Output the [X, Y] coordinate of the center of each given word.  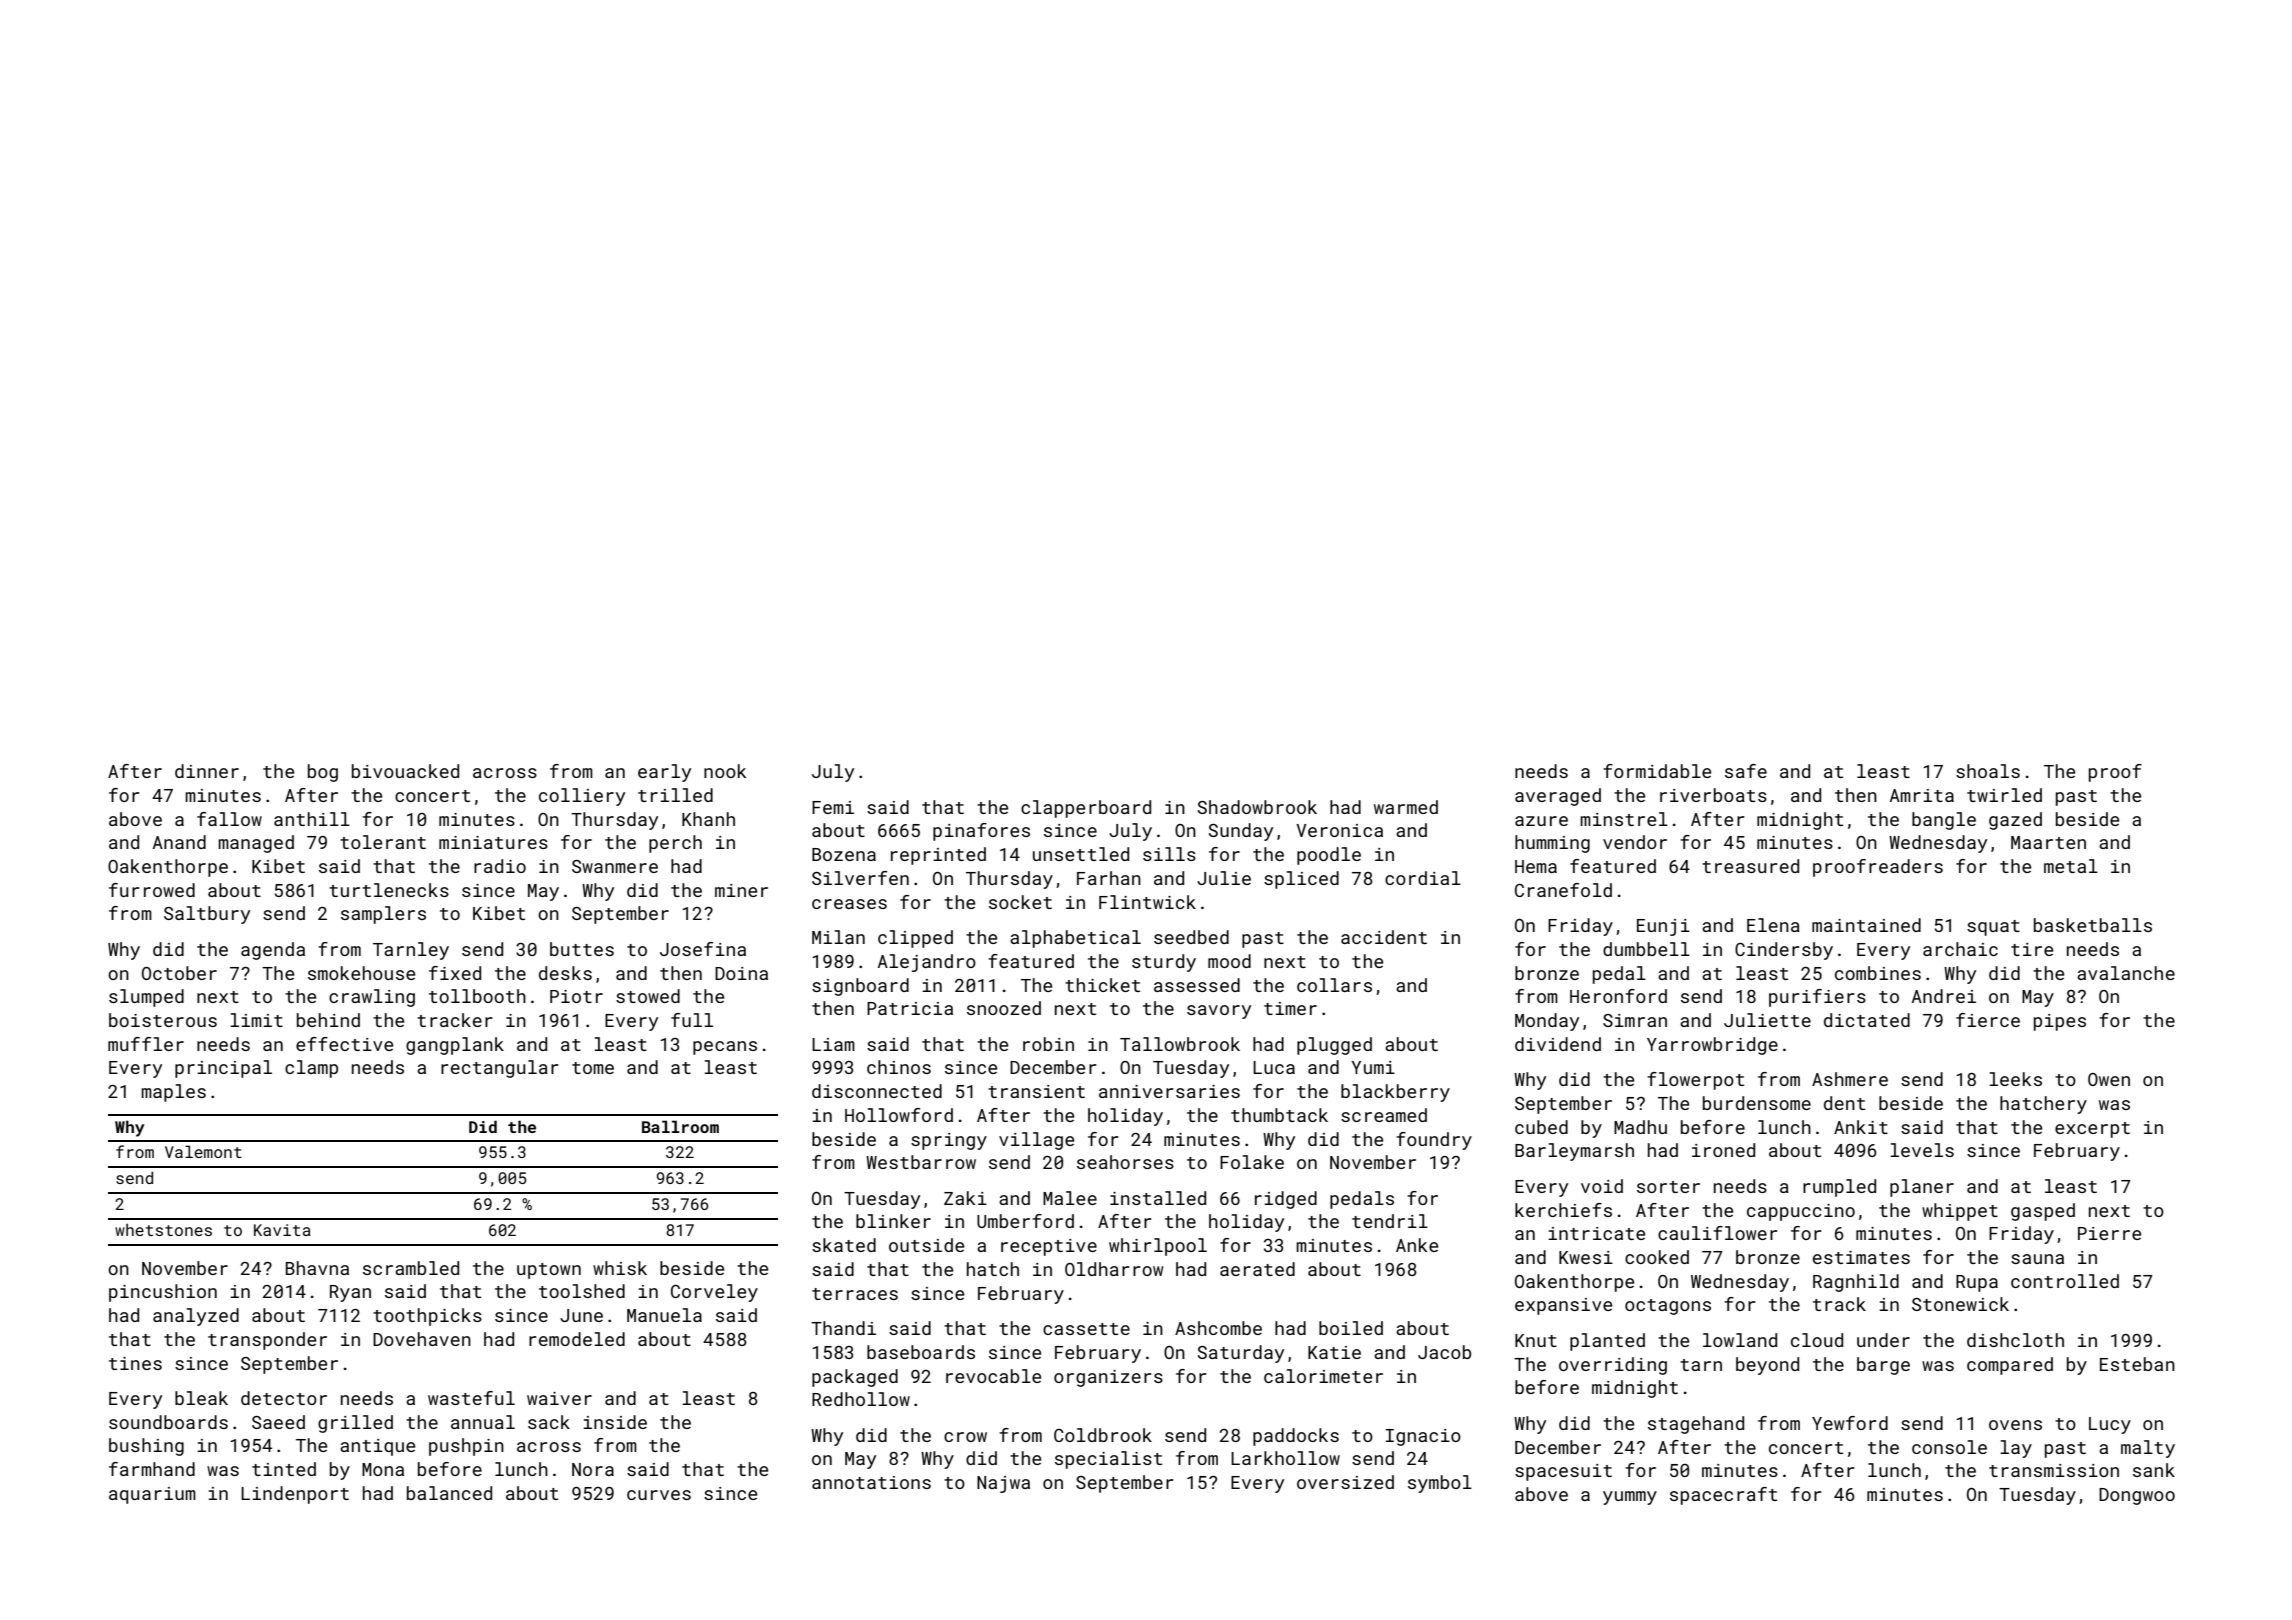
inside [615, 1422]
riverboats [1713, 795]
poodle [1329, 856]
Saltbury [207, 915]
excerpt [2092, 1130]
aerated [1257, 1269]
